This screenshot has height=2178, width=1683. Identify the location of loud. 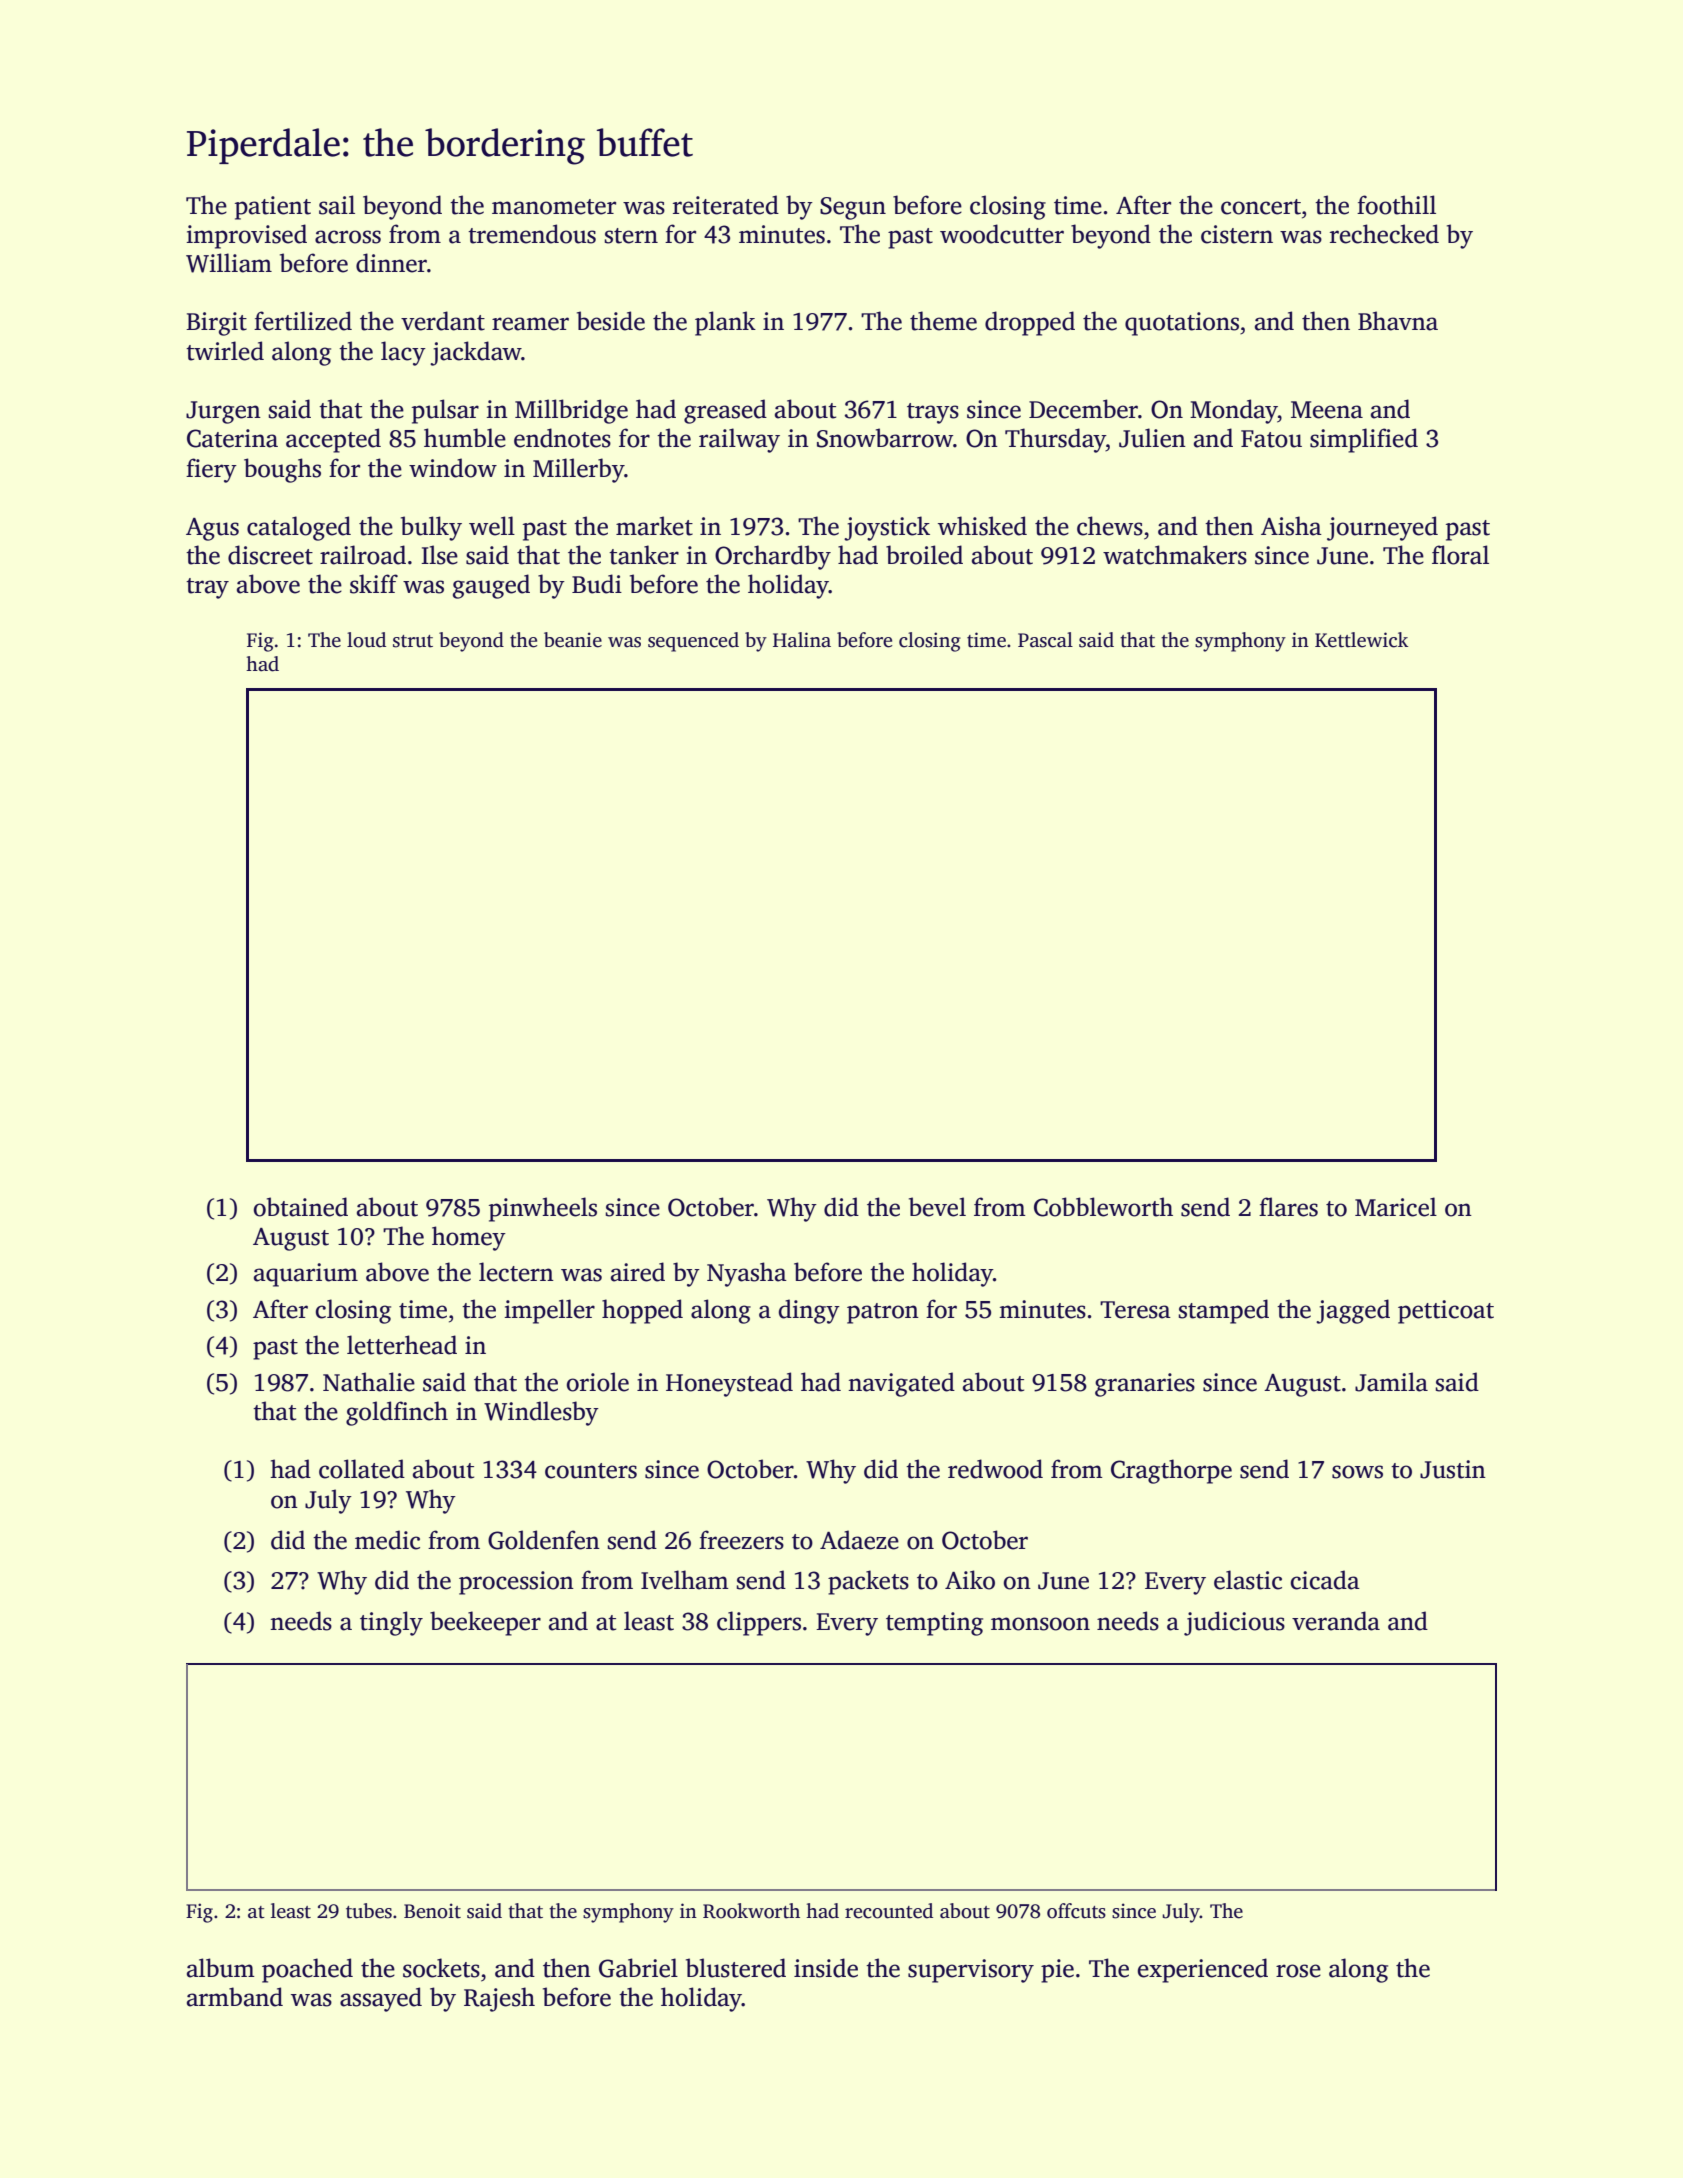
(366, 640).
